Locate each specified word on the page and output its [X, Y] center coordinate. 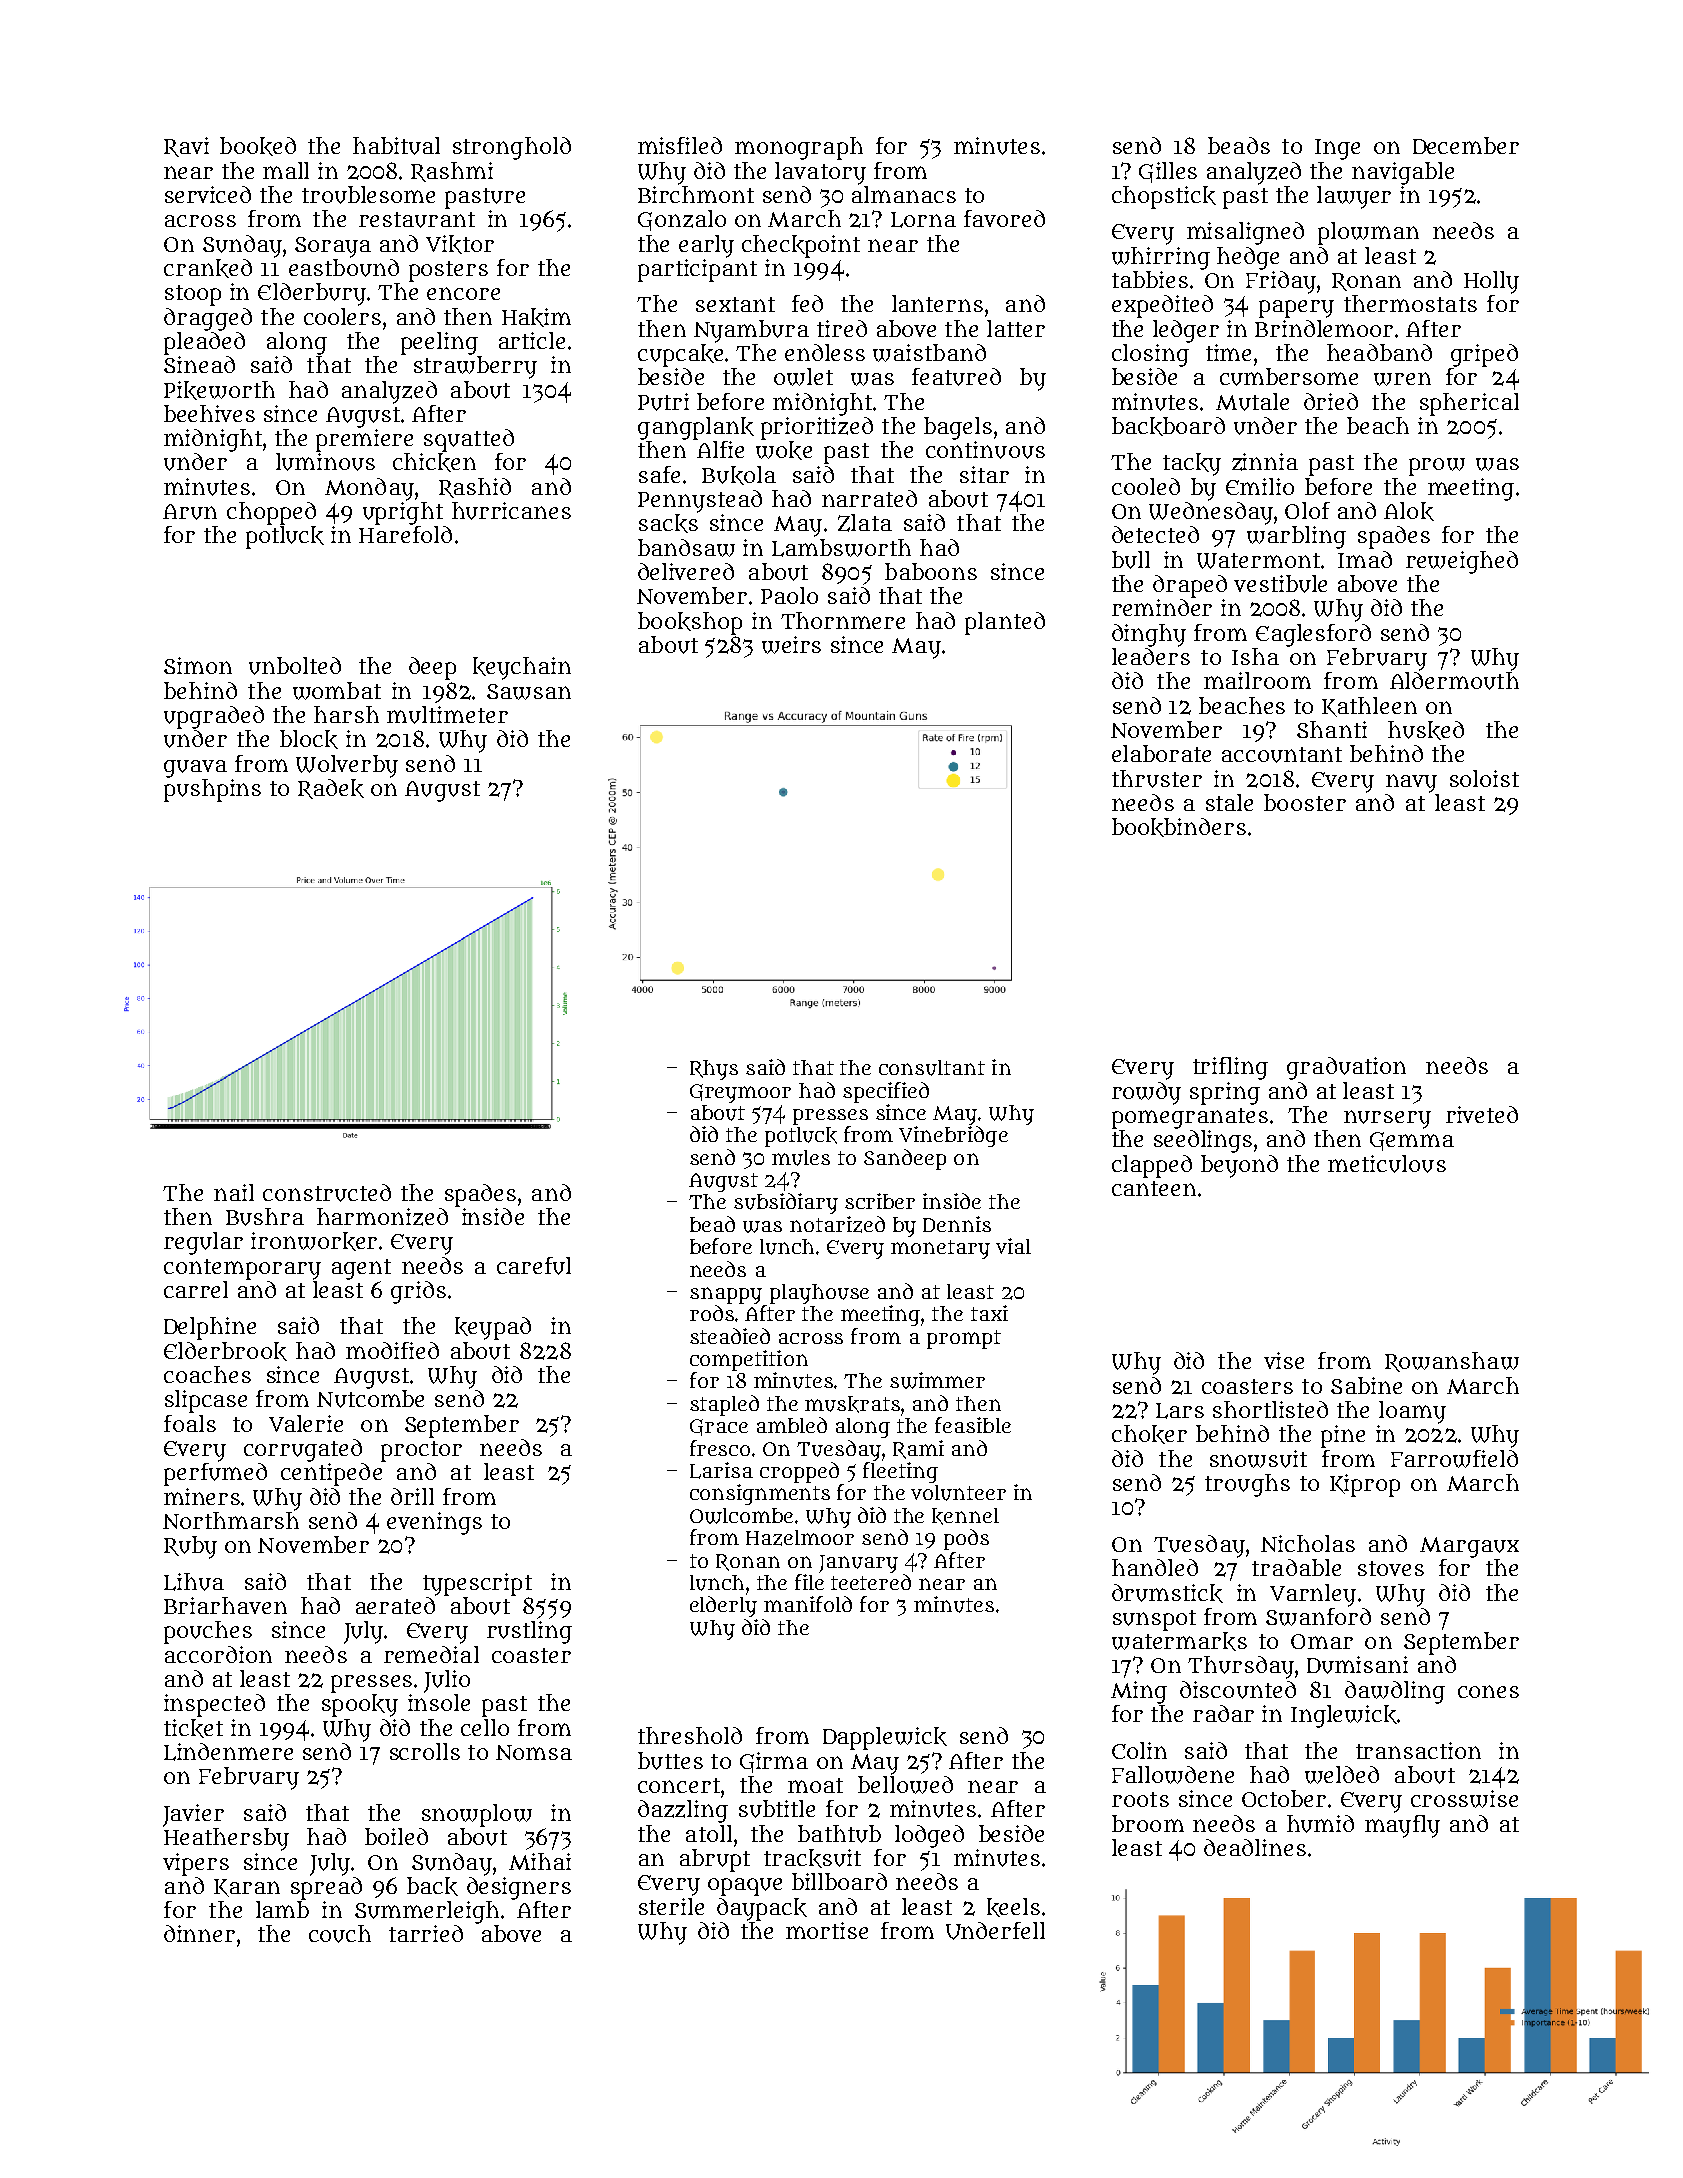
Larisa [721, 1470]
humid [1320, 1824]
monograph [799, 148]
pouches [208, 1632]
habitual [396, 146]
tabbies [1150, 279]
